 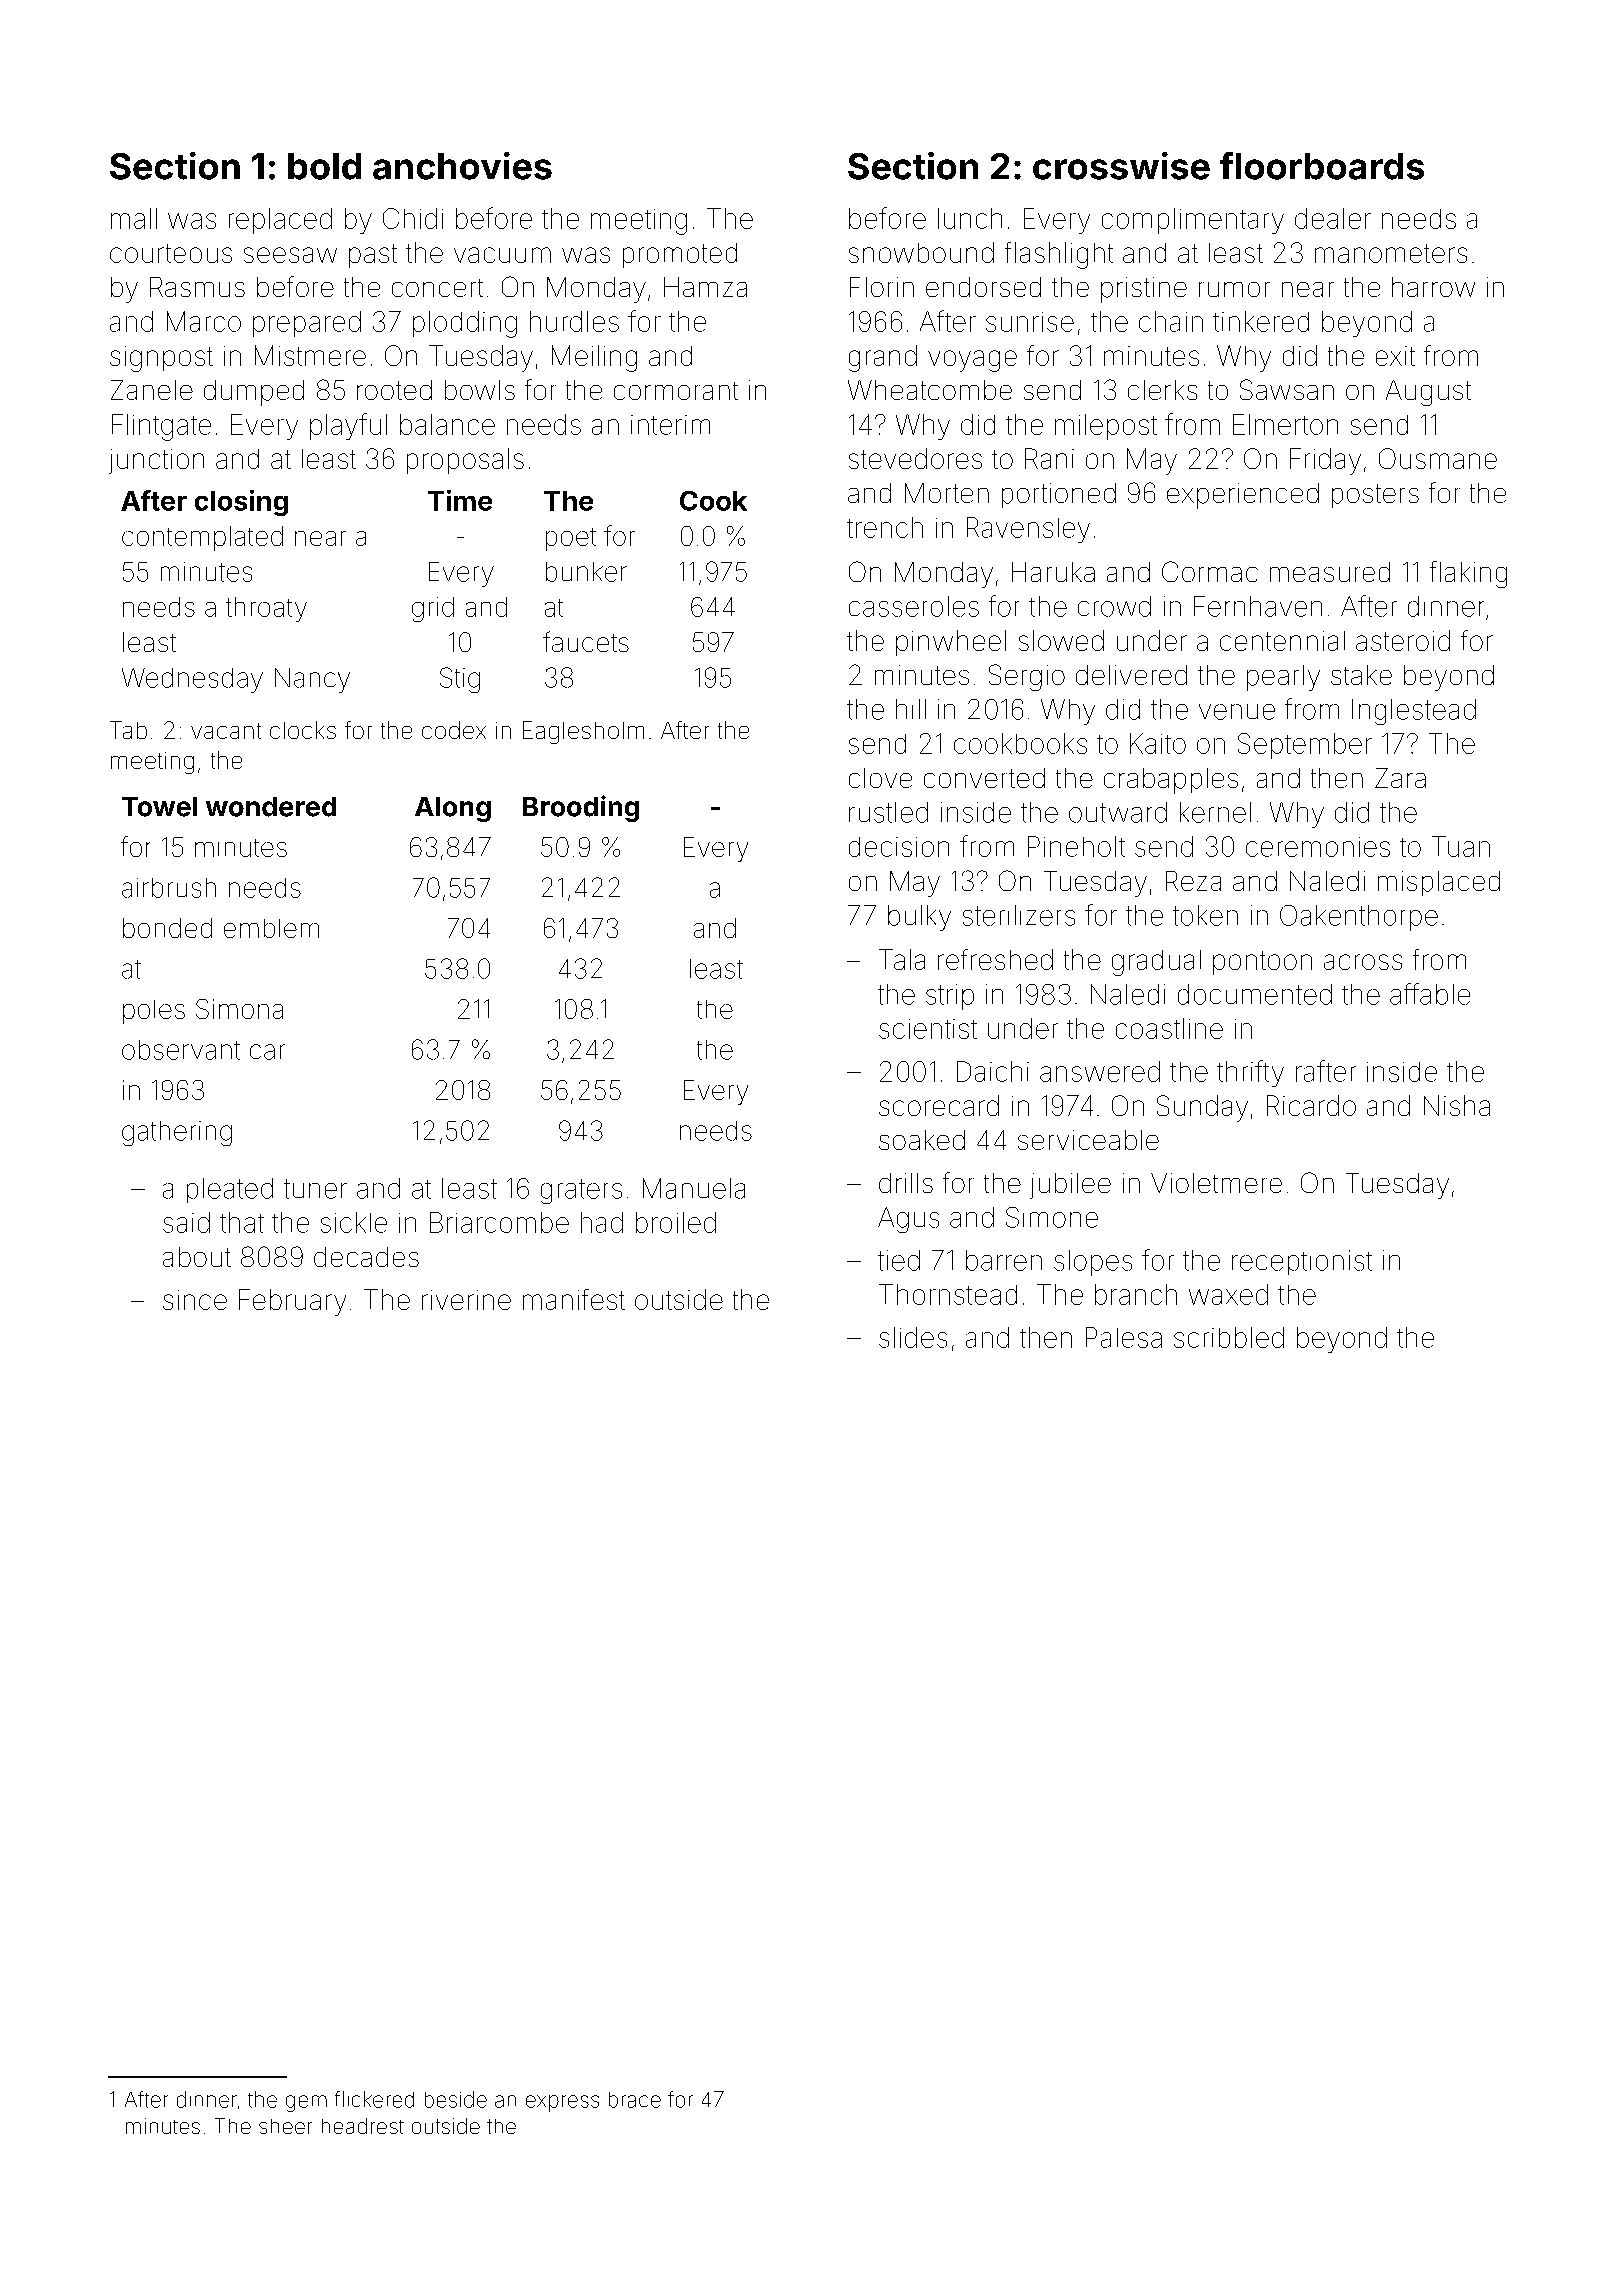 I want to click on sheer, so click(x=285, y=2126).
